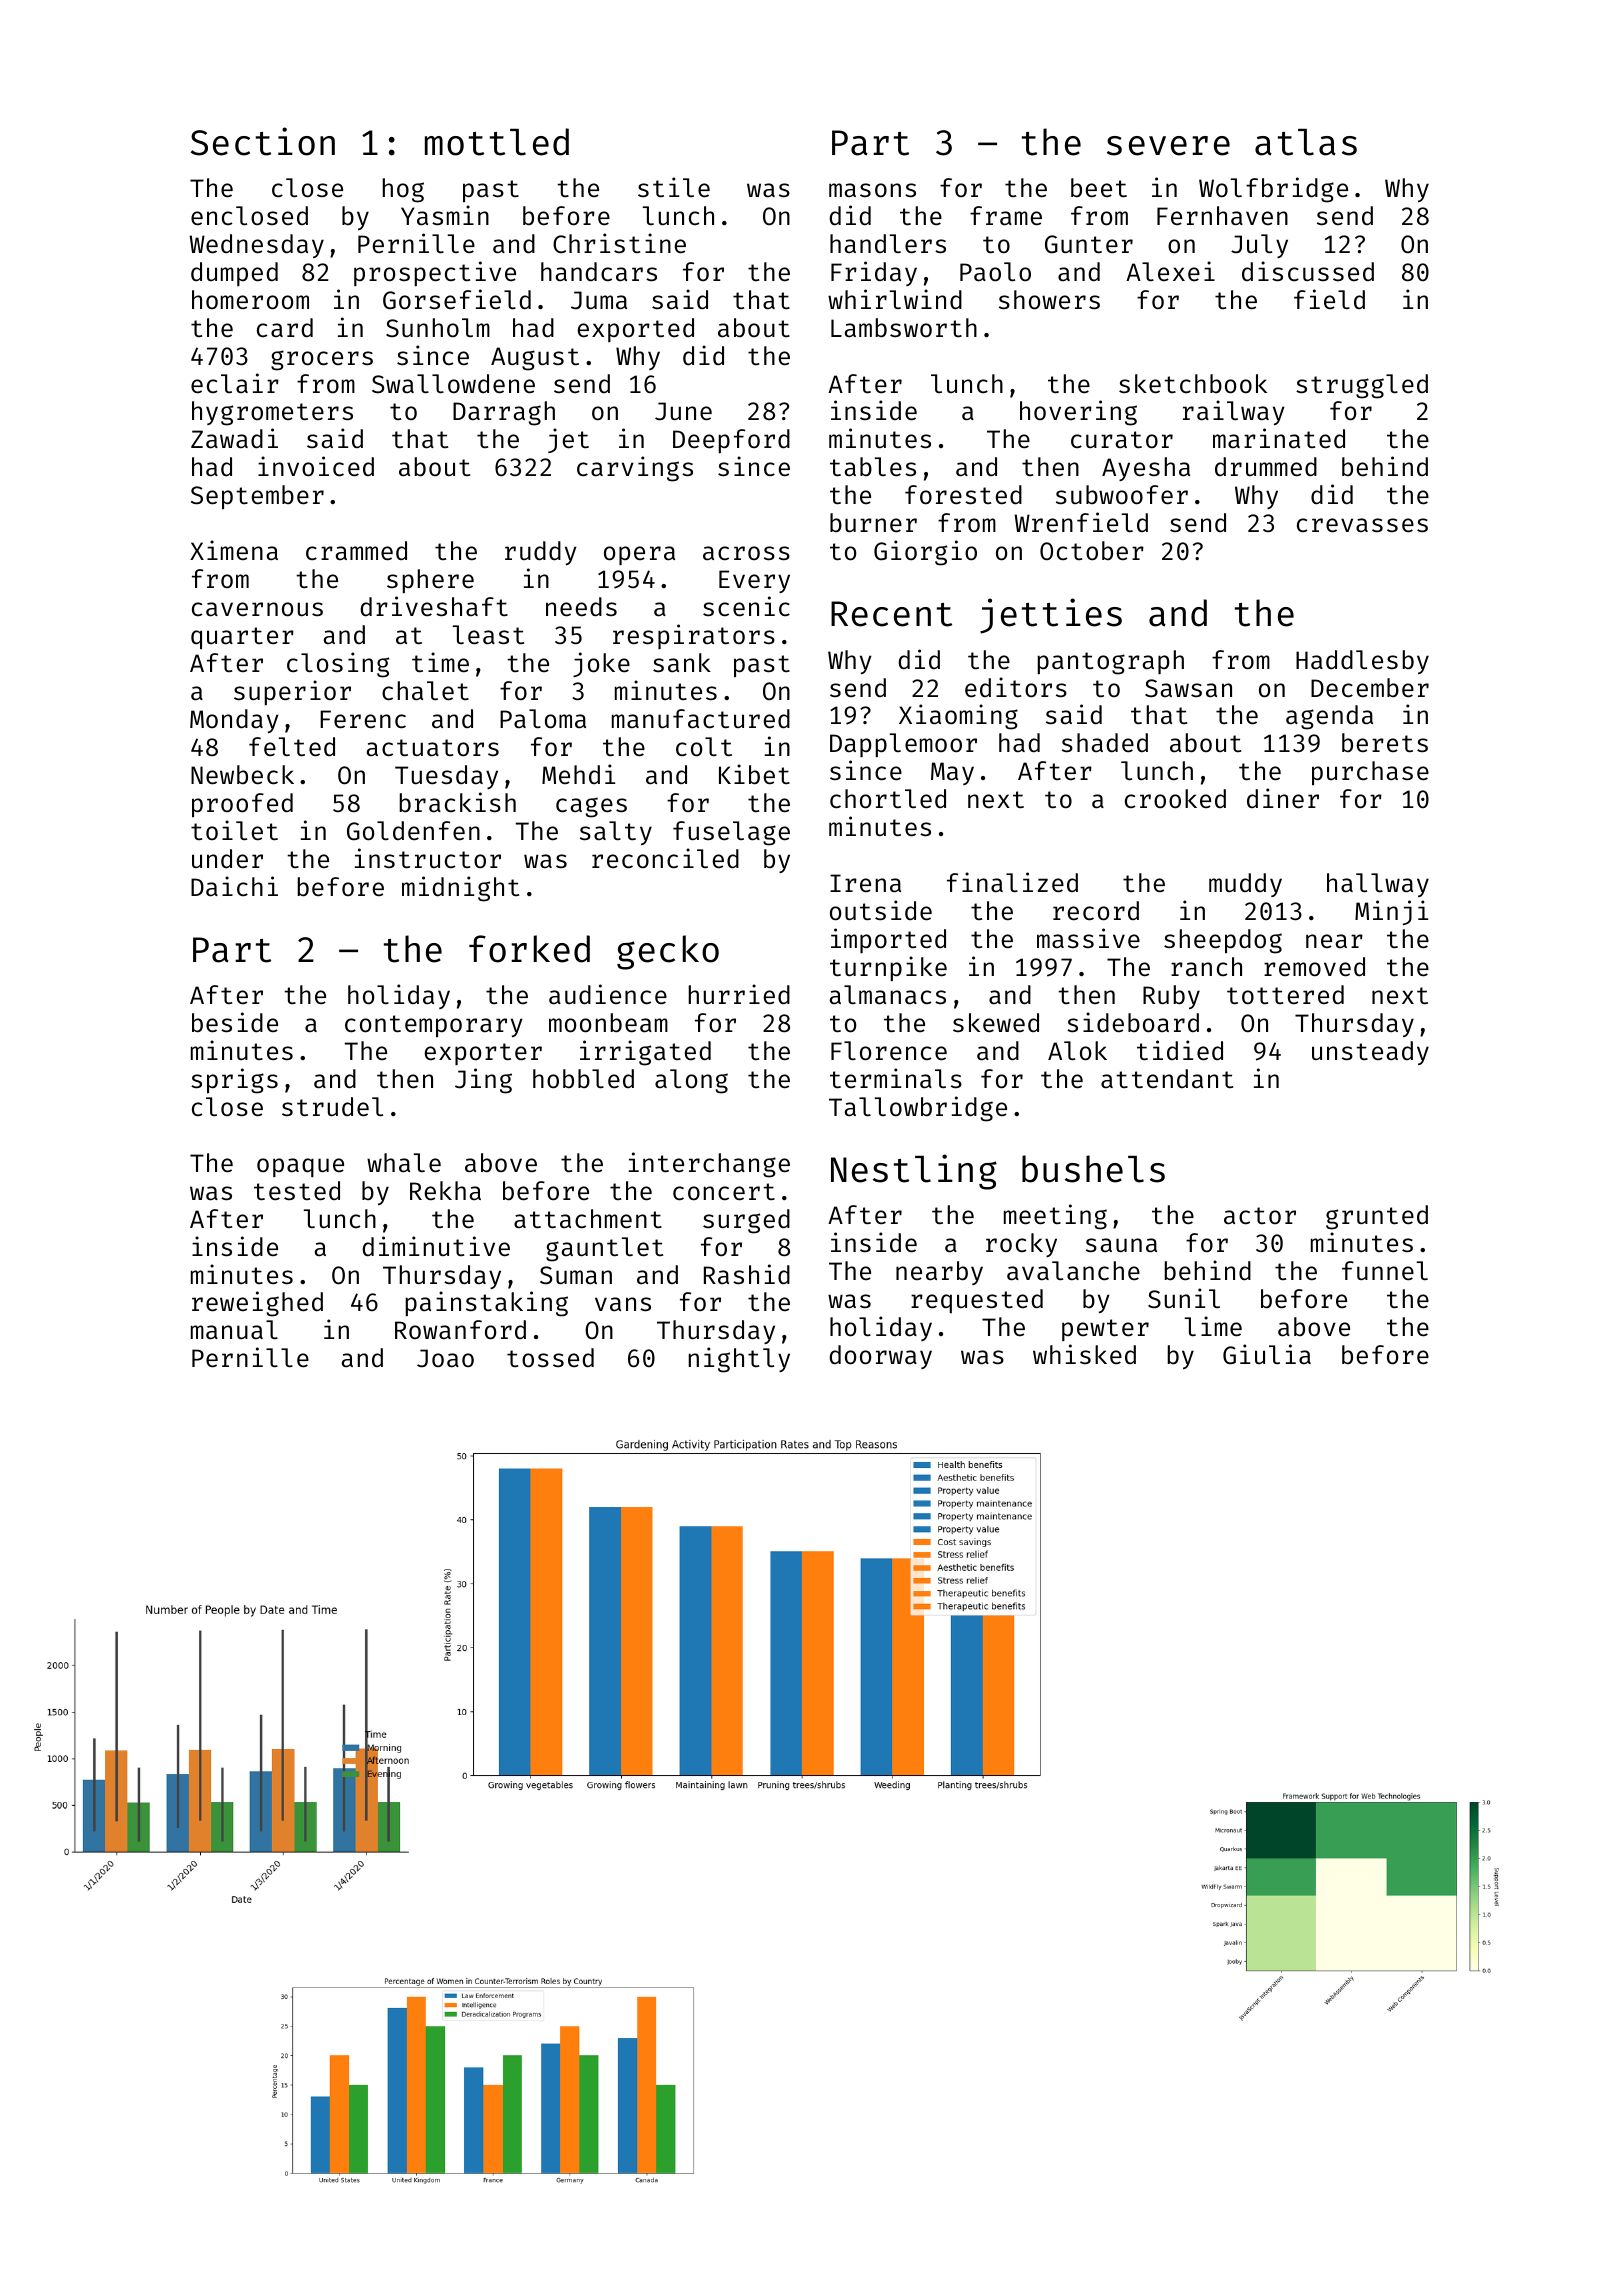 This screenshot has height=2292, width=1620. What do you see at coordinates (1122, 440) in the screenshot?
I see `curator` at bounding box center [1122, 440].
